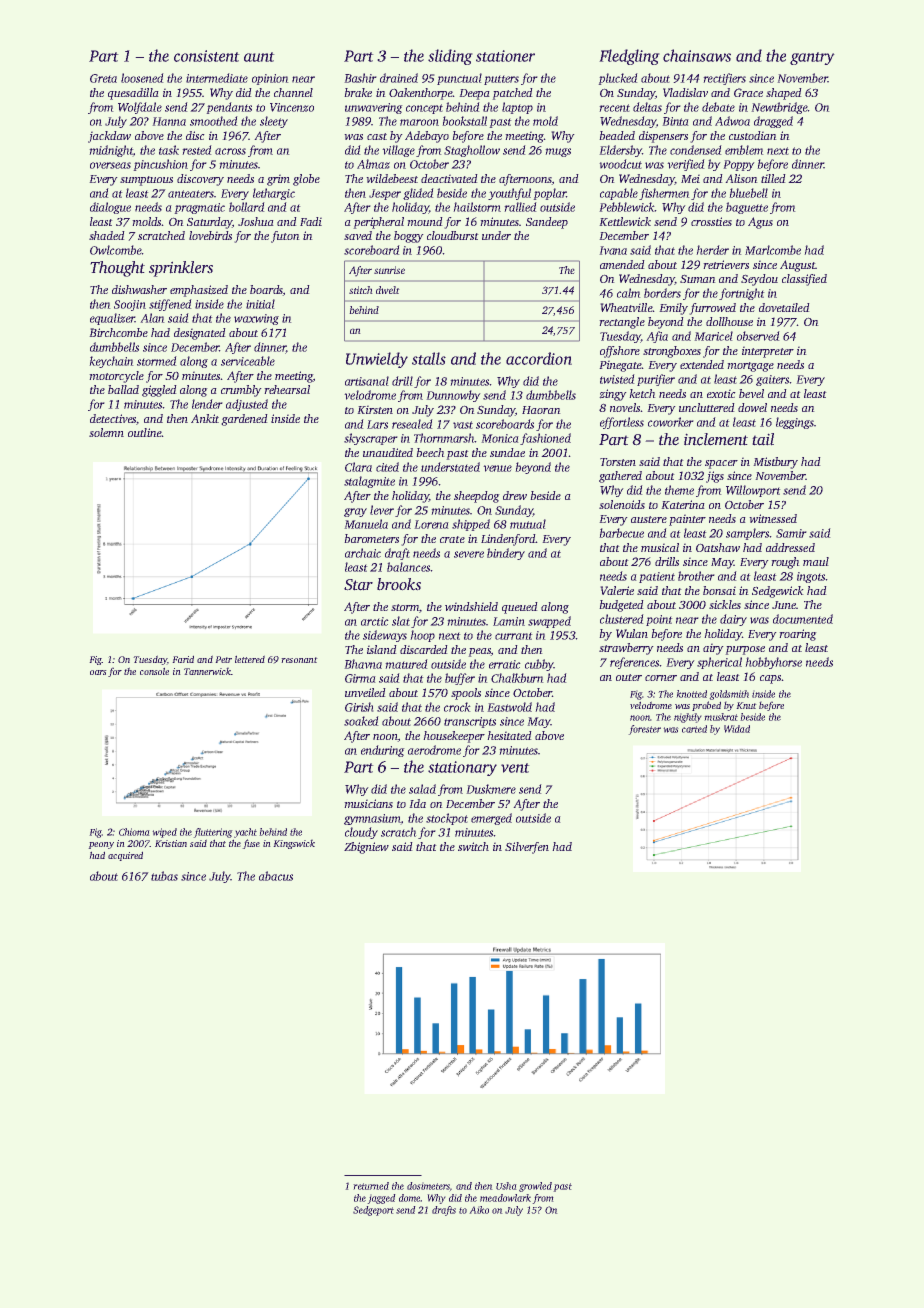 The image size is (924, 1308). Describe the element at coordinates (770, 679) in the screenshot. I see `caps` at that location.
